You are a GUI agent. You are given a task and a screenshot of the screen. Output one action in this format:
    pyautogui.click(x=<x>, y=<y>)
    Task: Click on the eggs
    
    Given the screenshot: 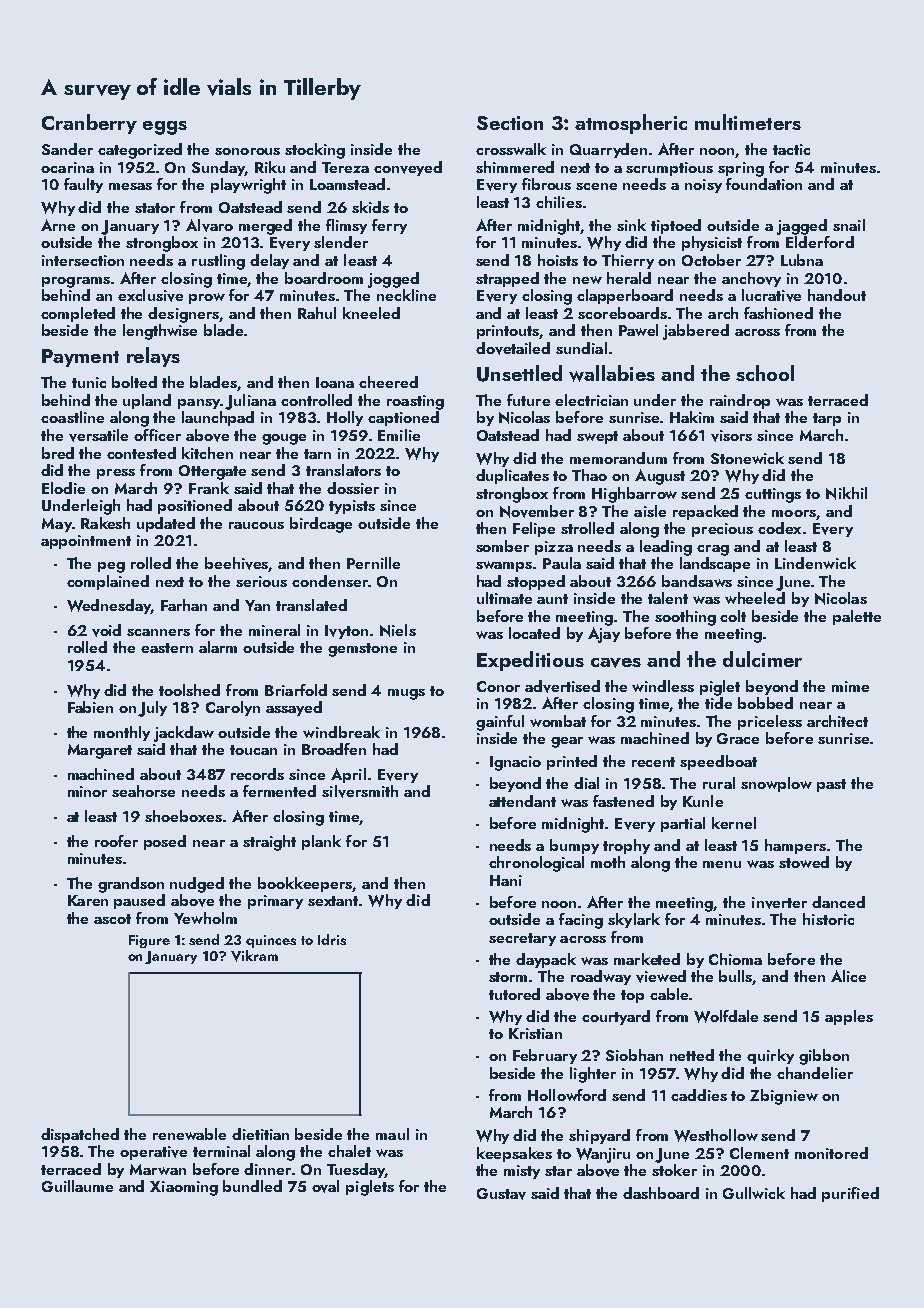 What is the action you would take?
    pyautogui.click(x=165, y=128)
